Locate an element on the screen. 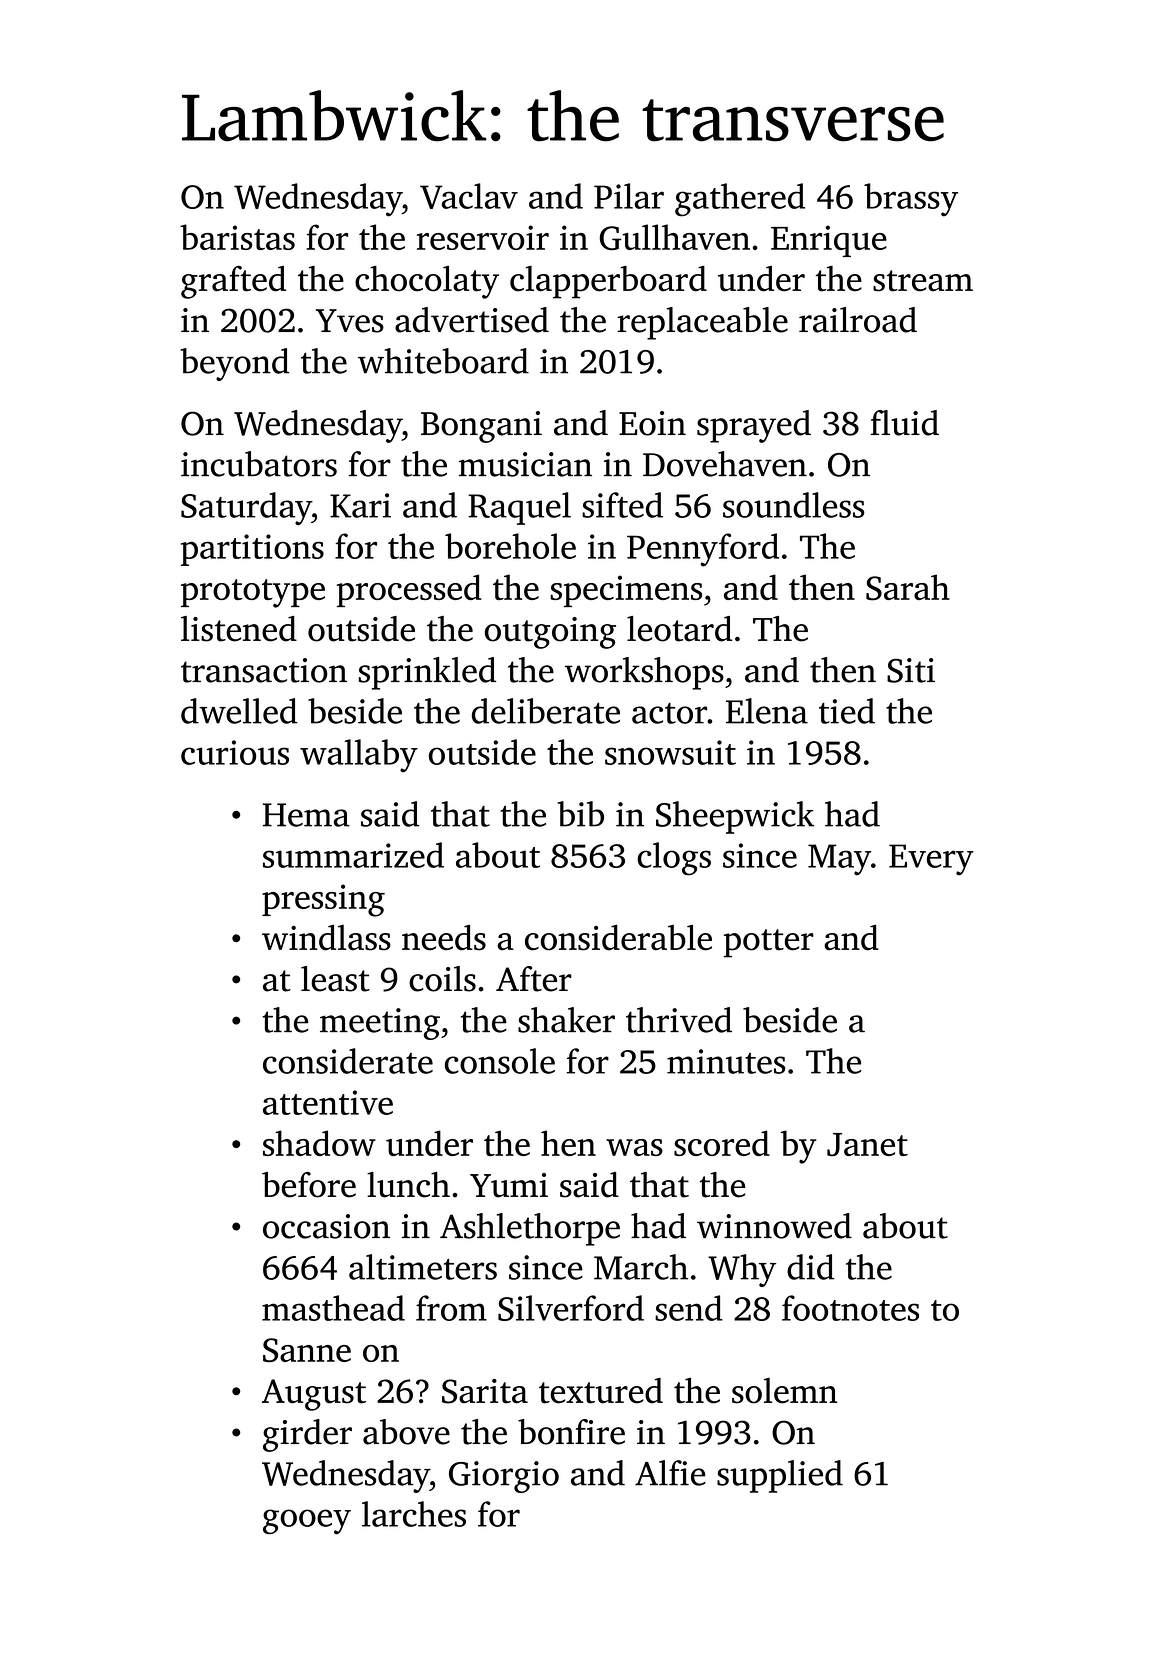 The width and height of the screenshot is (1165, 1654). solemn is located at coordinates (784, 1391).
